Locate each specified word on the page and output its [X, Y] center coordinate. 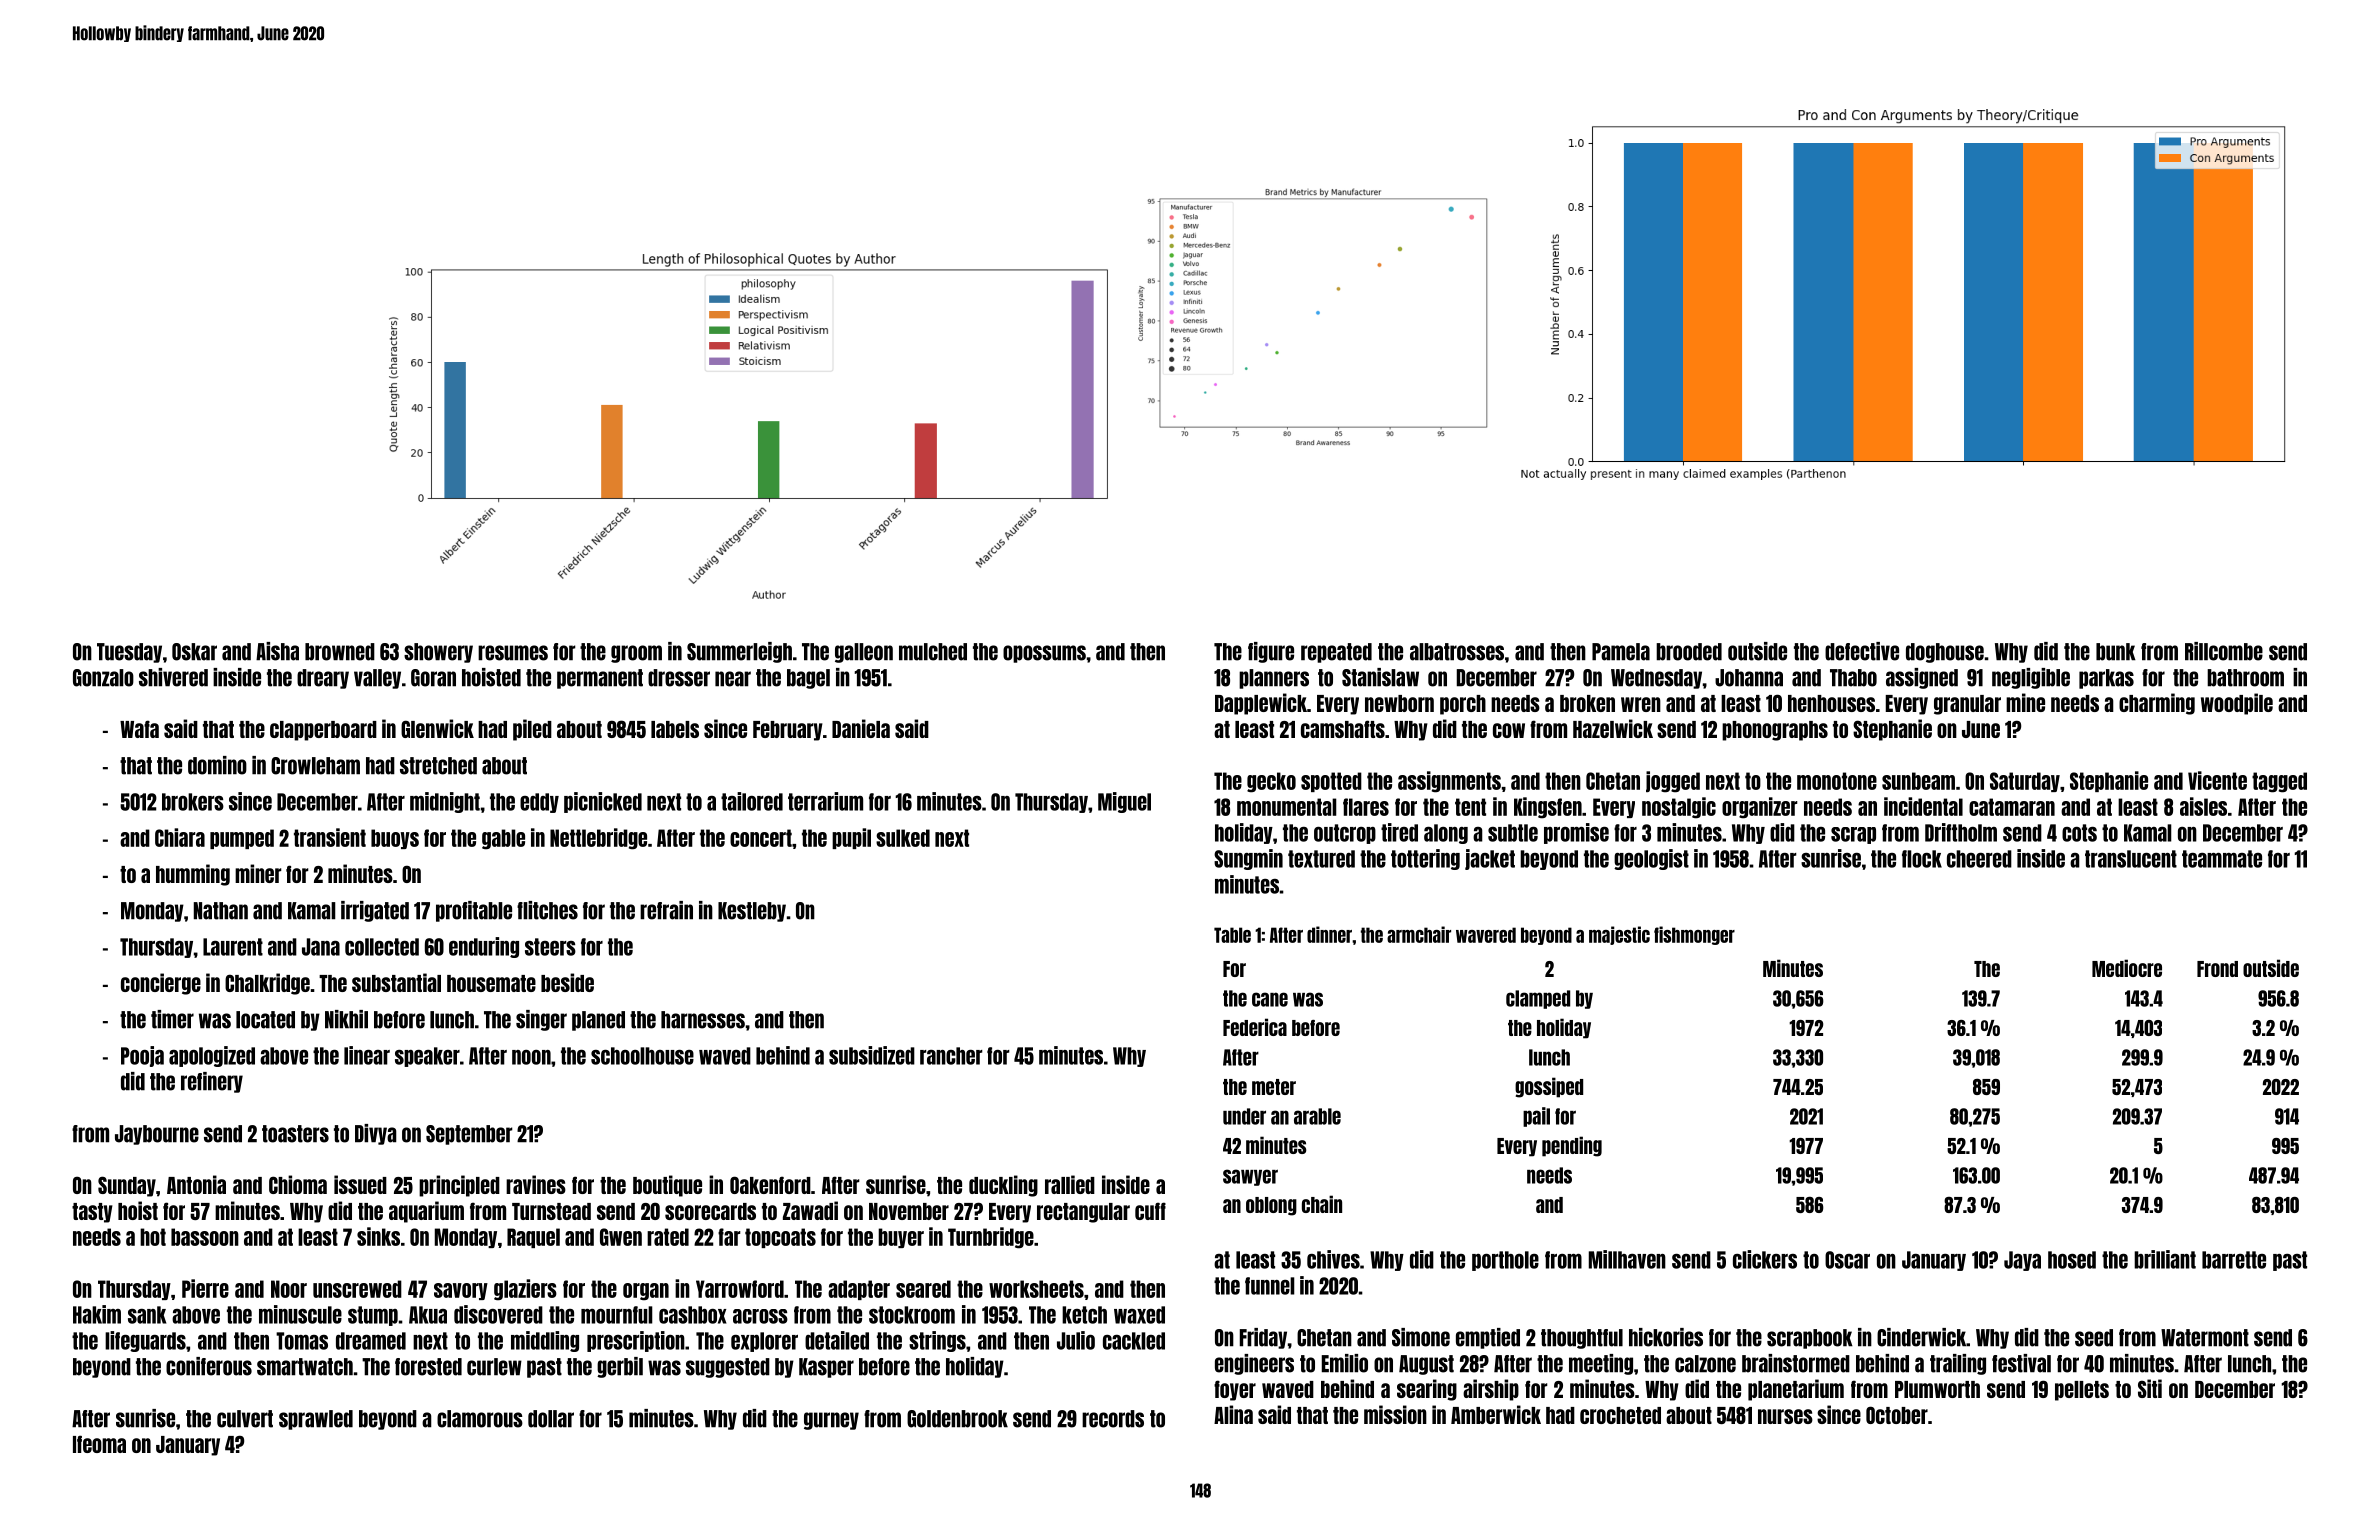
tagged [2279, 782]
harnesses [703, 1020]
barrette [2234, 1260]
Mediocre [2127, 968]
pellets [2082, 1391]
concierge [161, 984]
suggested [728, 1368]
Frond [2217, 969]
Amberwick [1496, 1414]
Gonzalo [103, 678]
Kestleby [752, 912]
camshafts [1343, 729]
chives [1333, 1259]
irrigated [375, 911]
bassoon [205, 1237]
